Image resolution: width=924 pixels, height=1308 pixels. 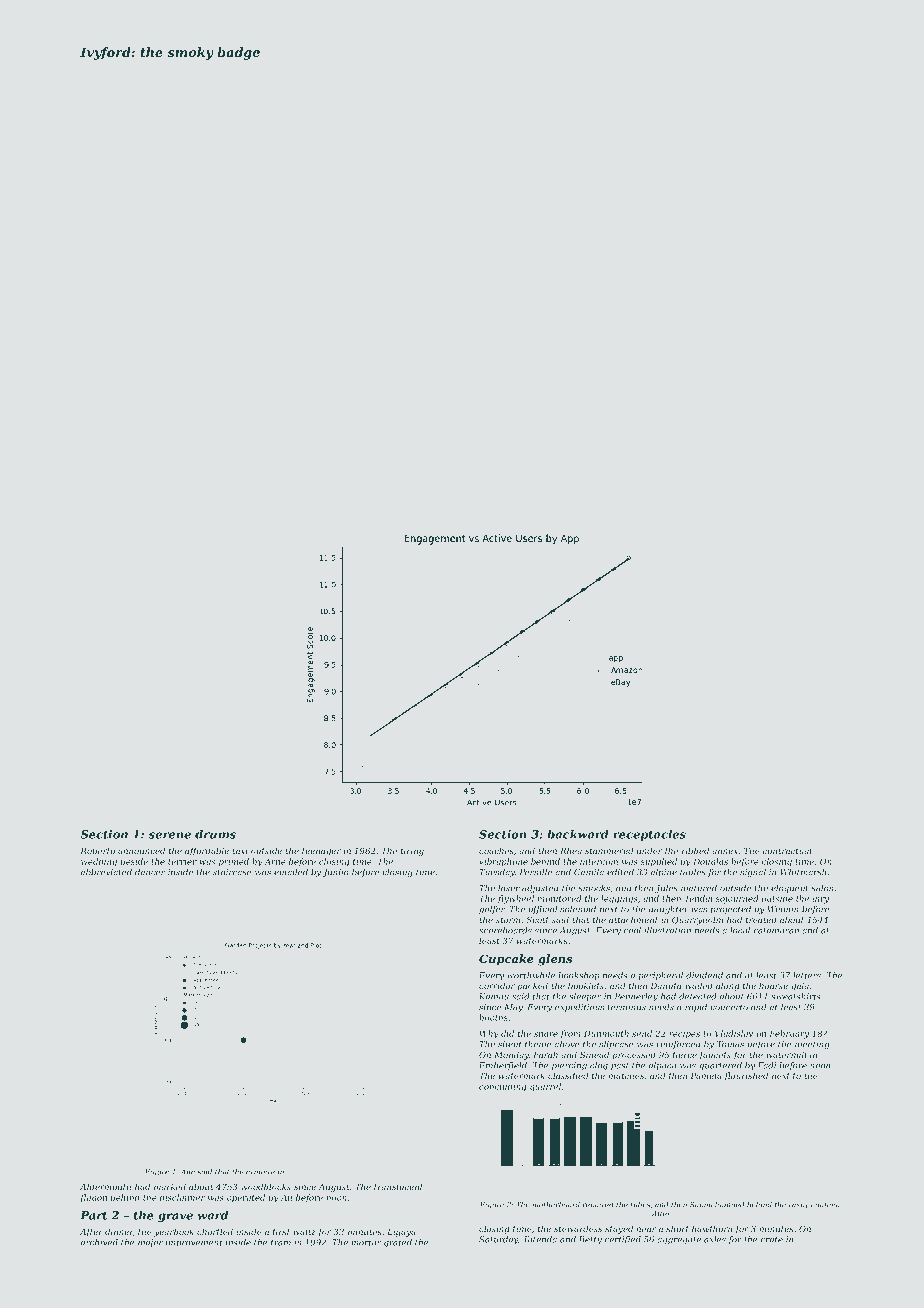 What do you see at coordinates (291, 872) in the image?
I see `emailed` at bounding box center [291, 872].
